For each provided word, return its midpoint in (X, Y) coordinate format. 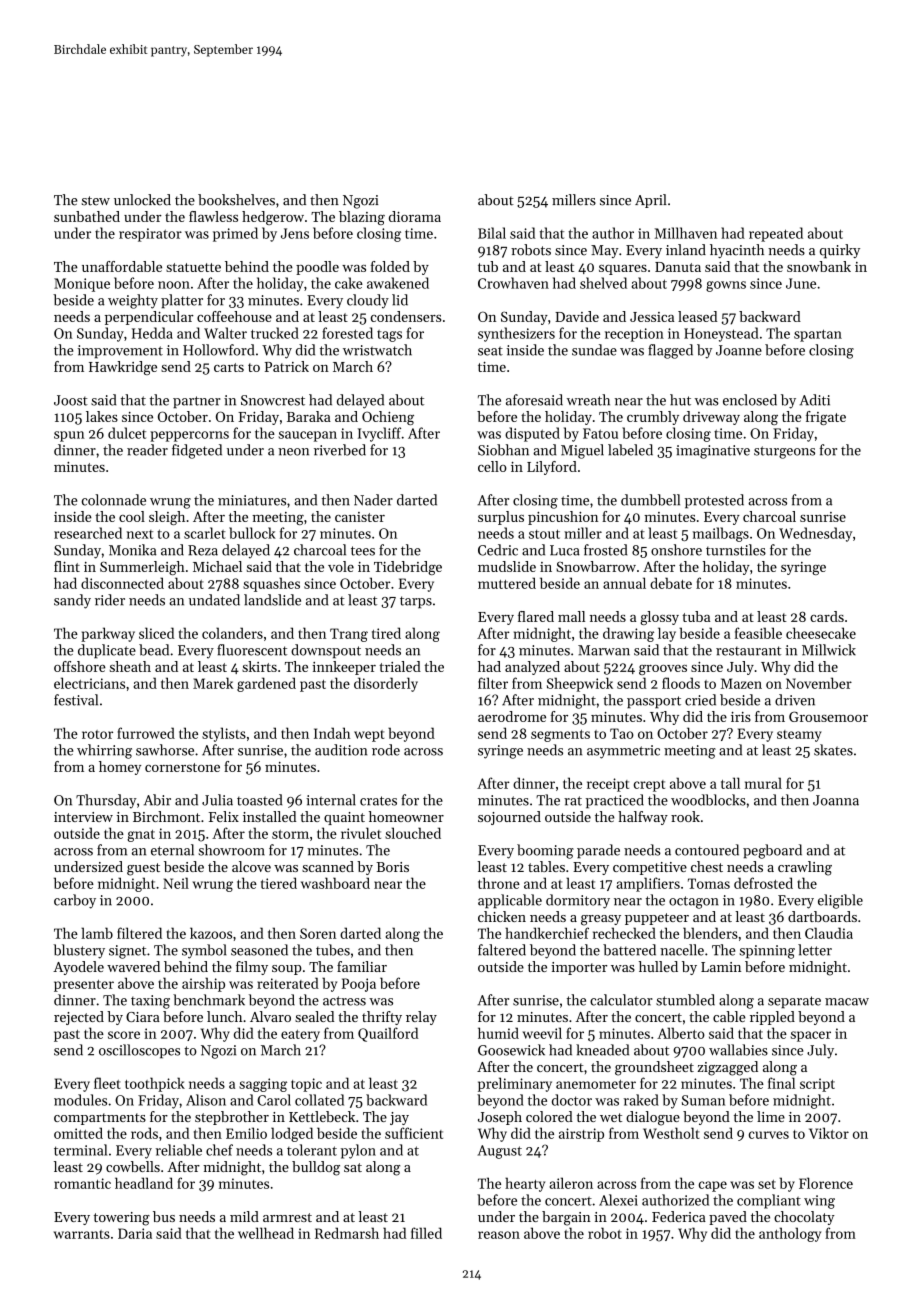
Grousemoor (828, 716)
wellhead (266, 1233)
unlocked (142, 200)
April (651, 201)
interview (83, 817)
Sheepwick (580, 684)
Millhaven (686, 233)
